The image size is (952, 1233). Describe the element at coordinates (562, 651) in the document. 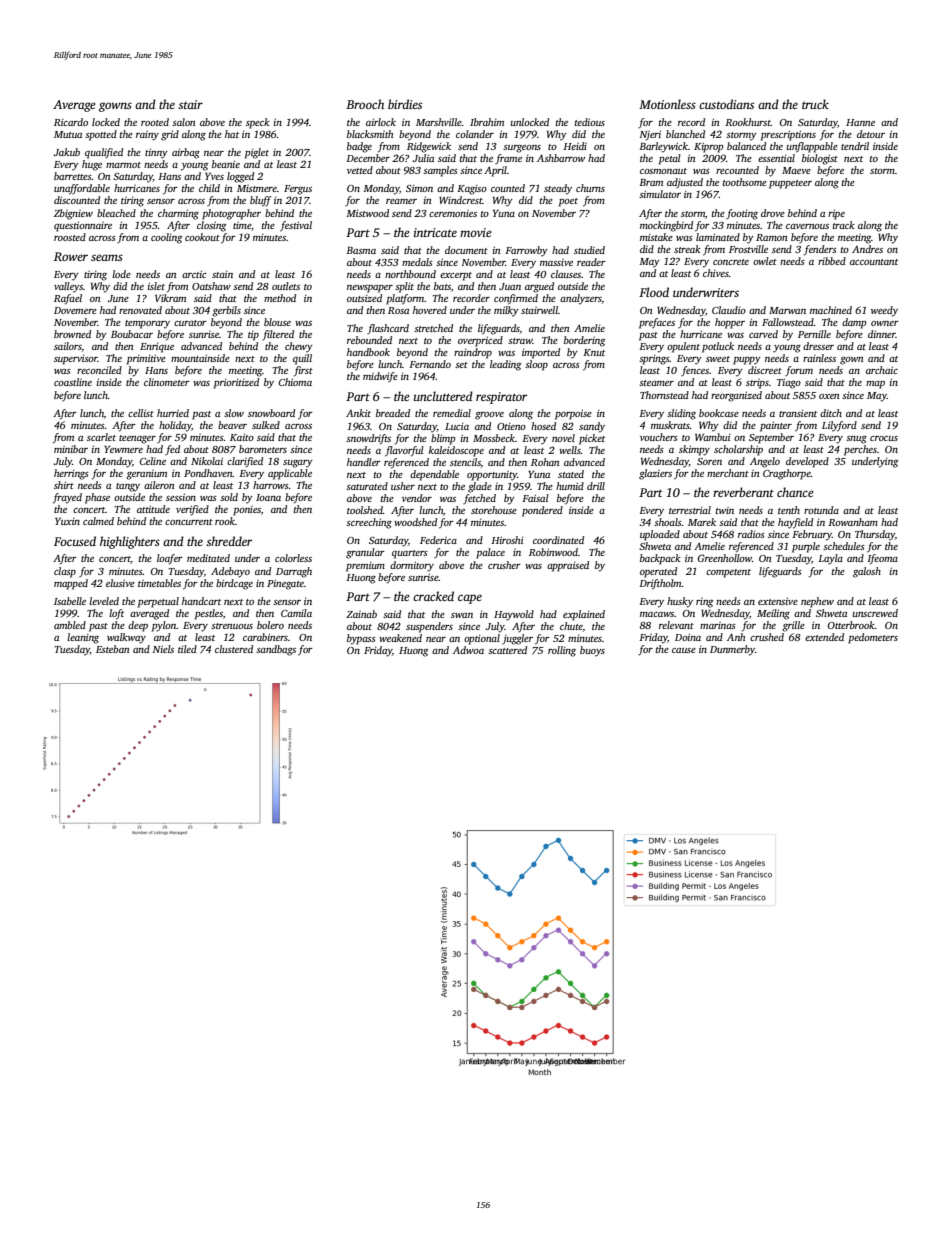

I see `rolling` at that location.
